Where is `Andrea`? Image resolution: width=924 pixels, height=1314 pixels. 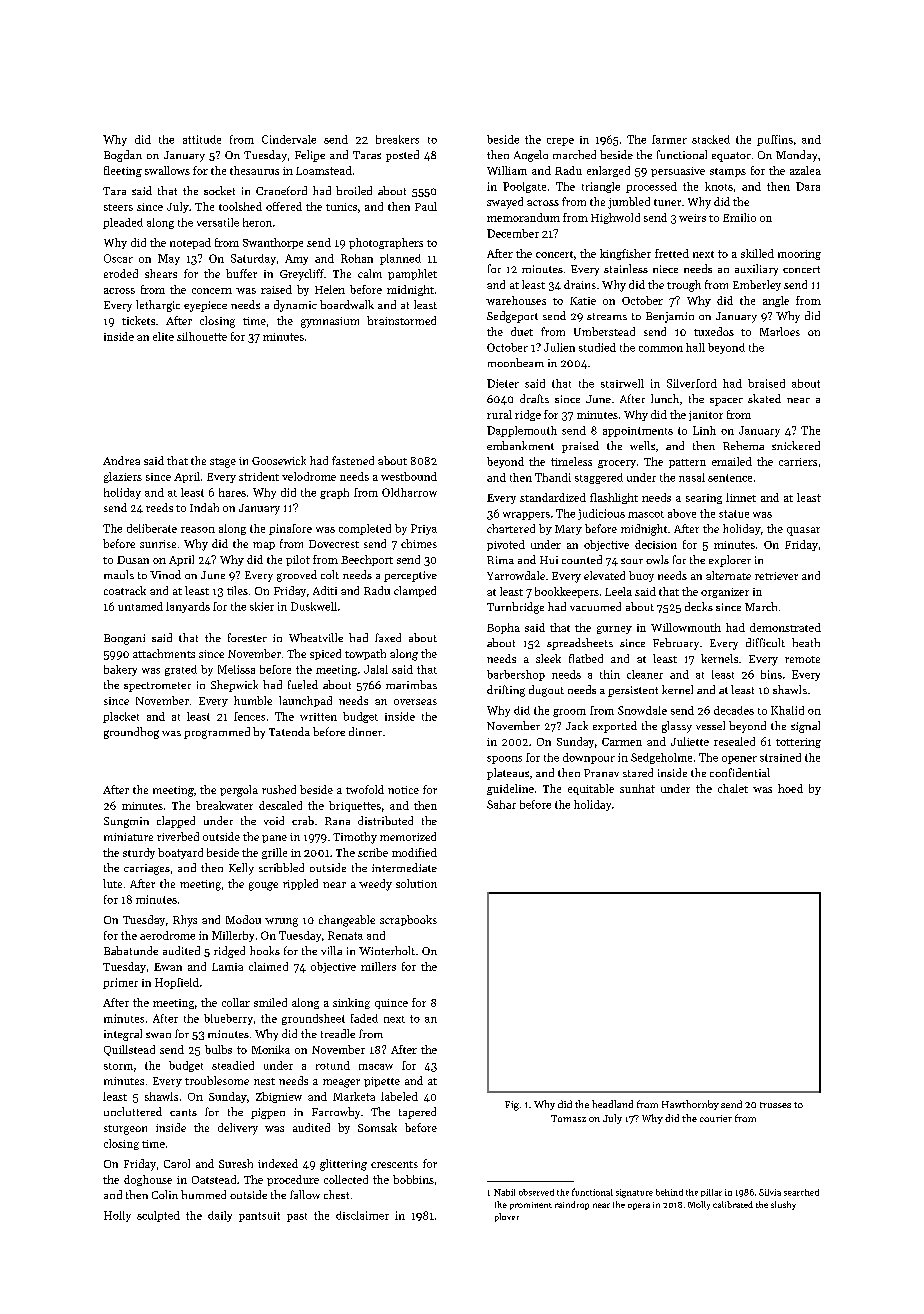 Andrea is located at coordinates (121, 460).
